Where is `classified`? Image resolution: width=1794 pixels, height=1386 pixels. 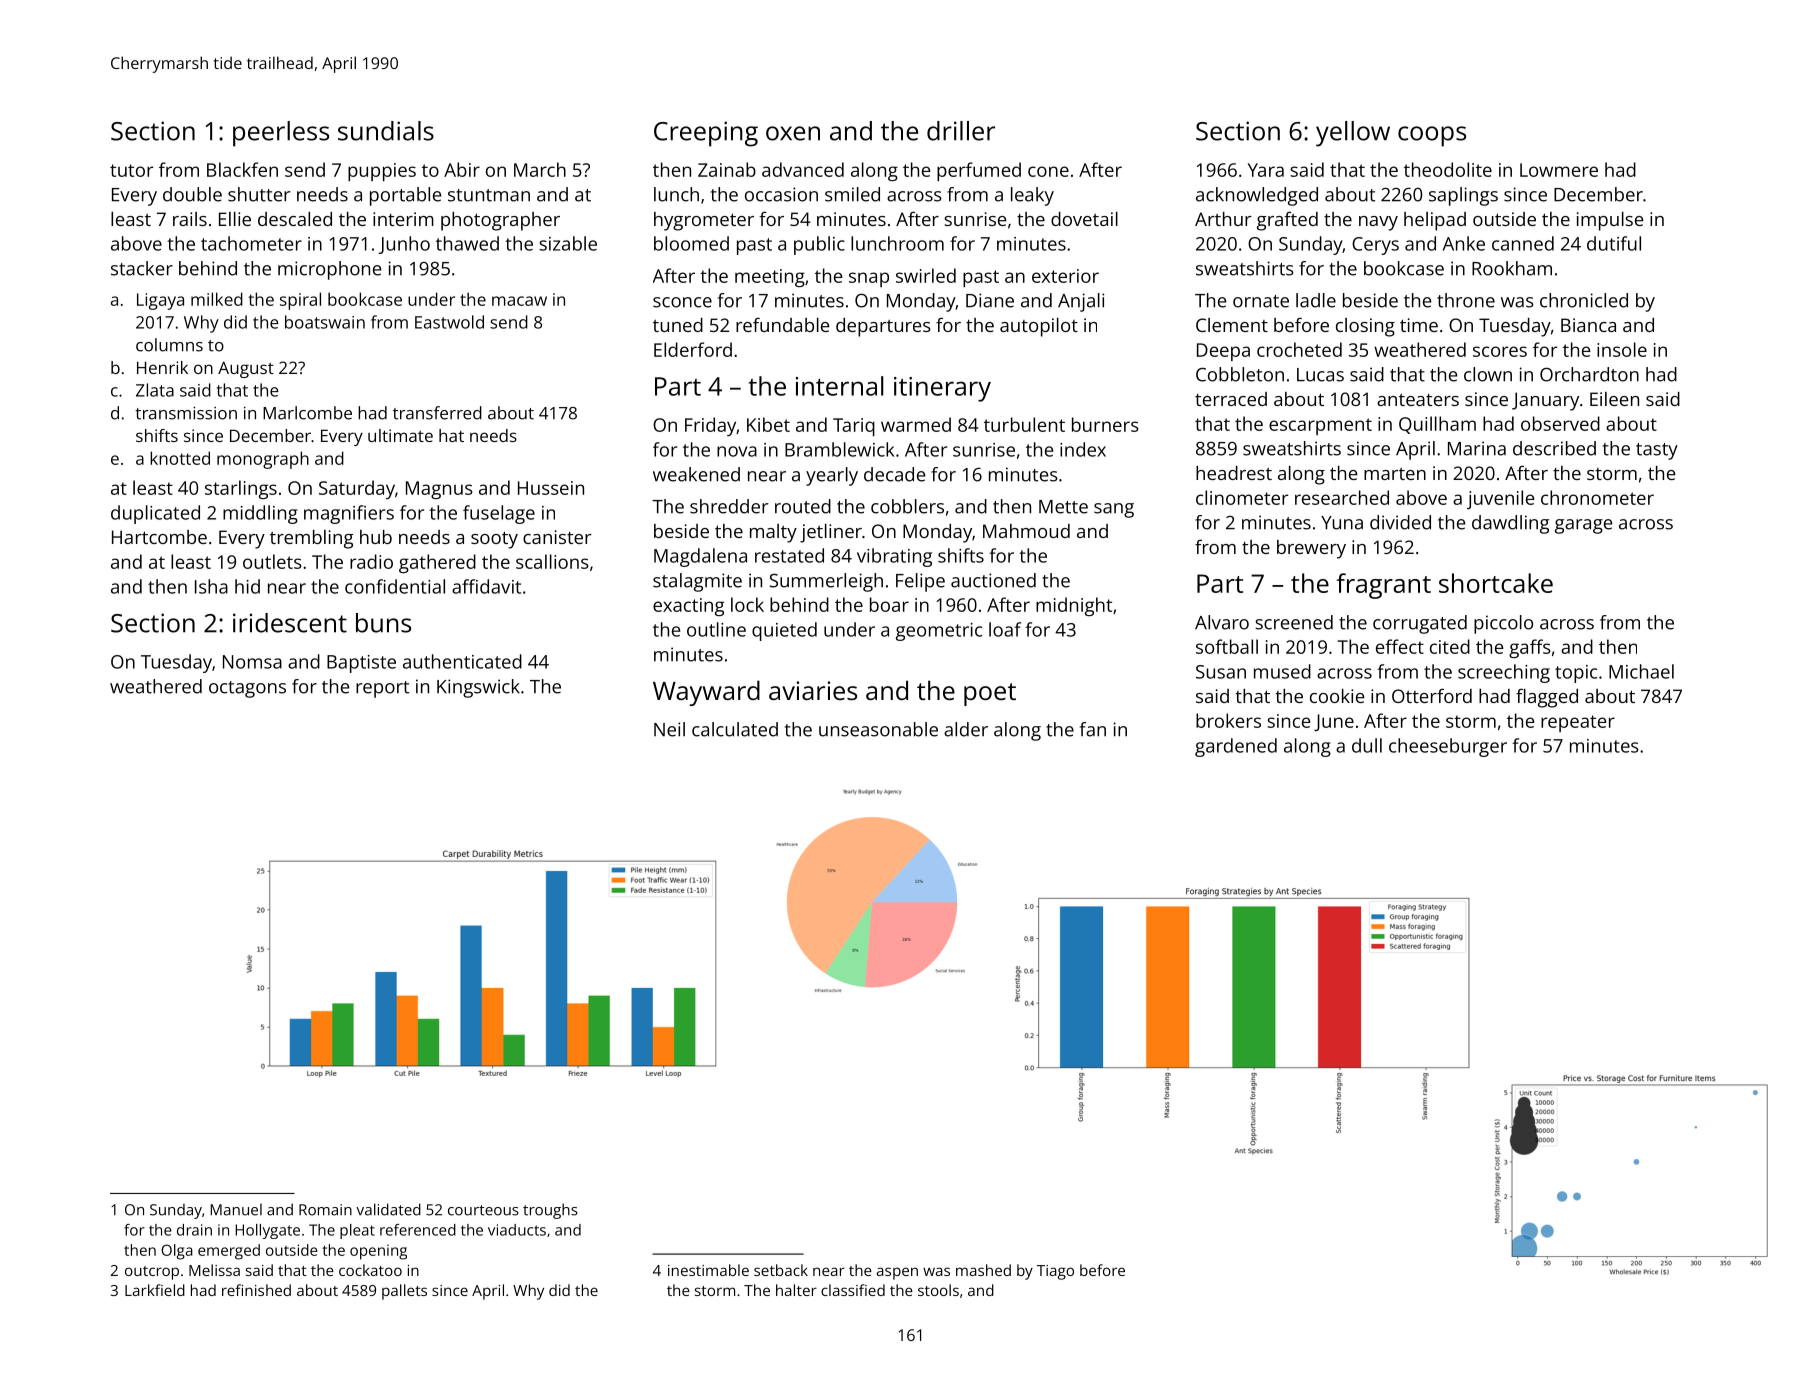
classified is located at coordinates (853, 1290).
